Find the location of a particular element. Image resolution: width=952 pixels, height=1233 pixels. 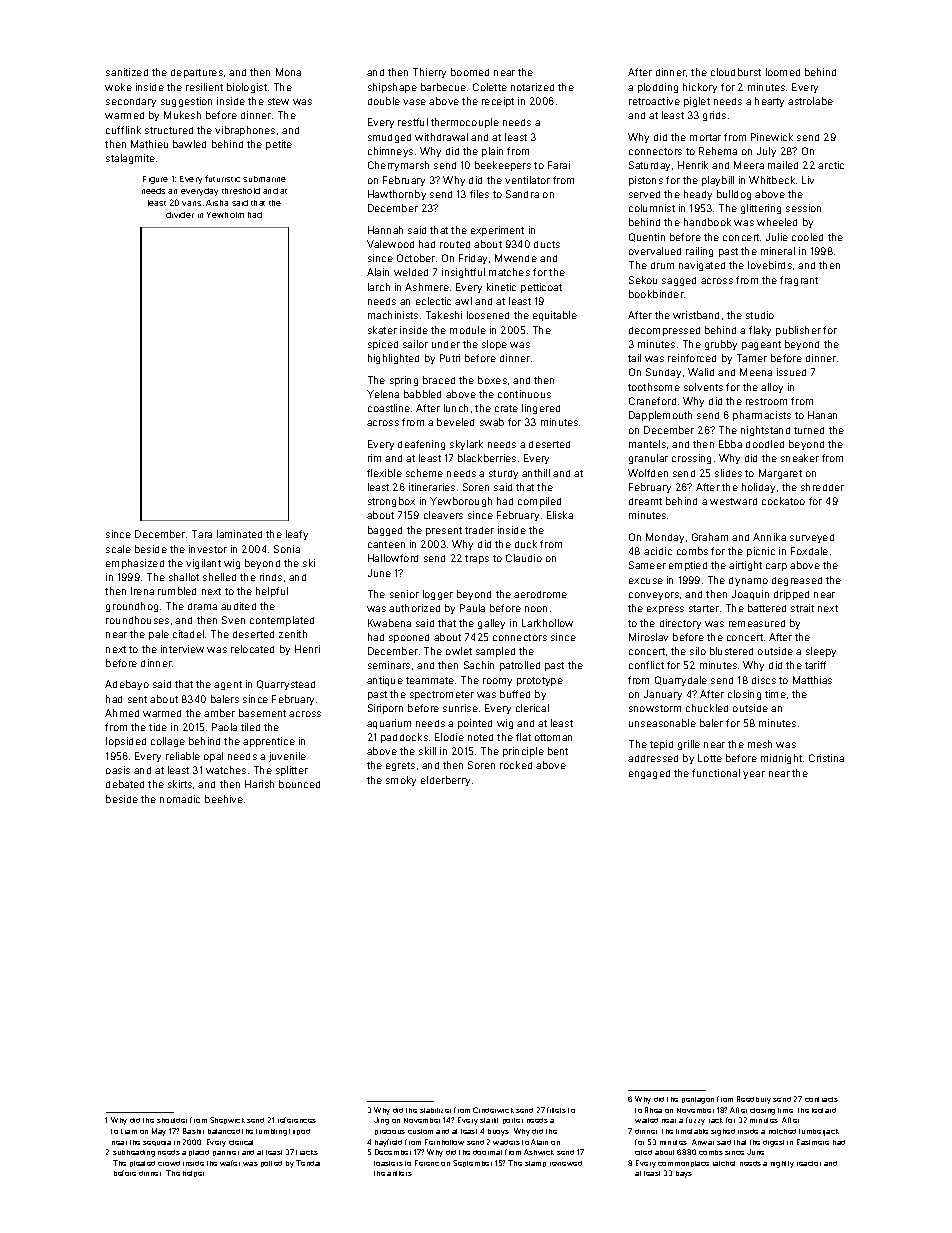

rocked is located at coordinates (516, 765).
